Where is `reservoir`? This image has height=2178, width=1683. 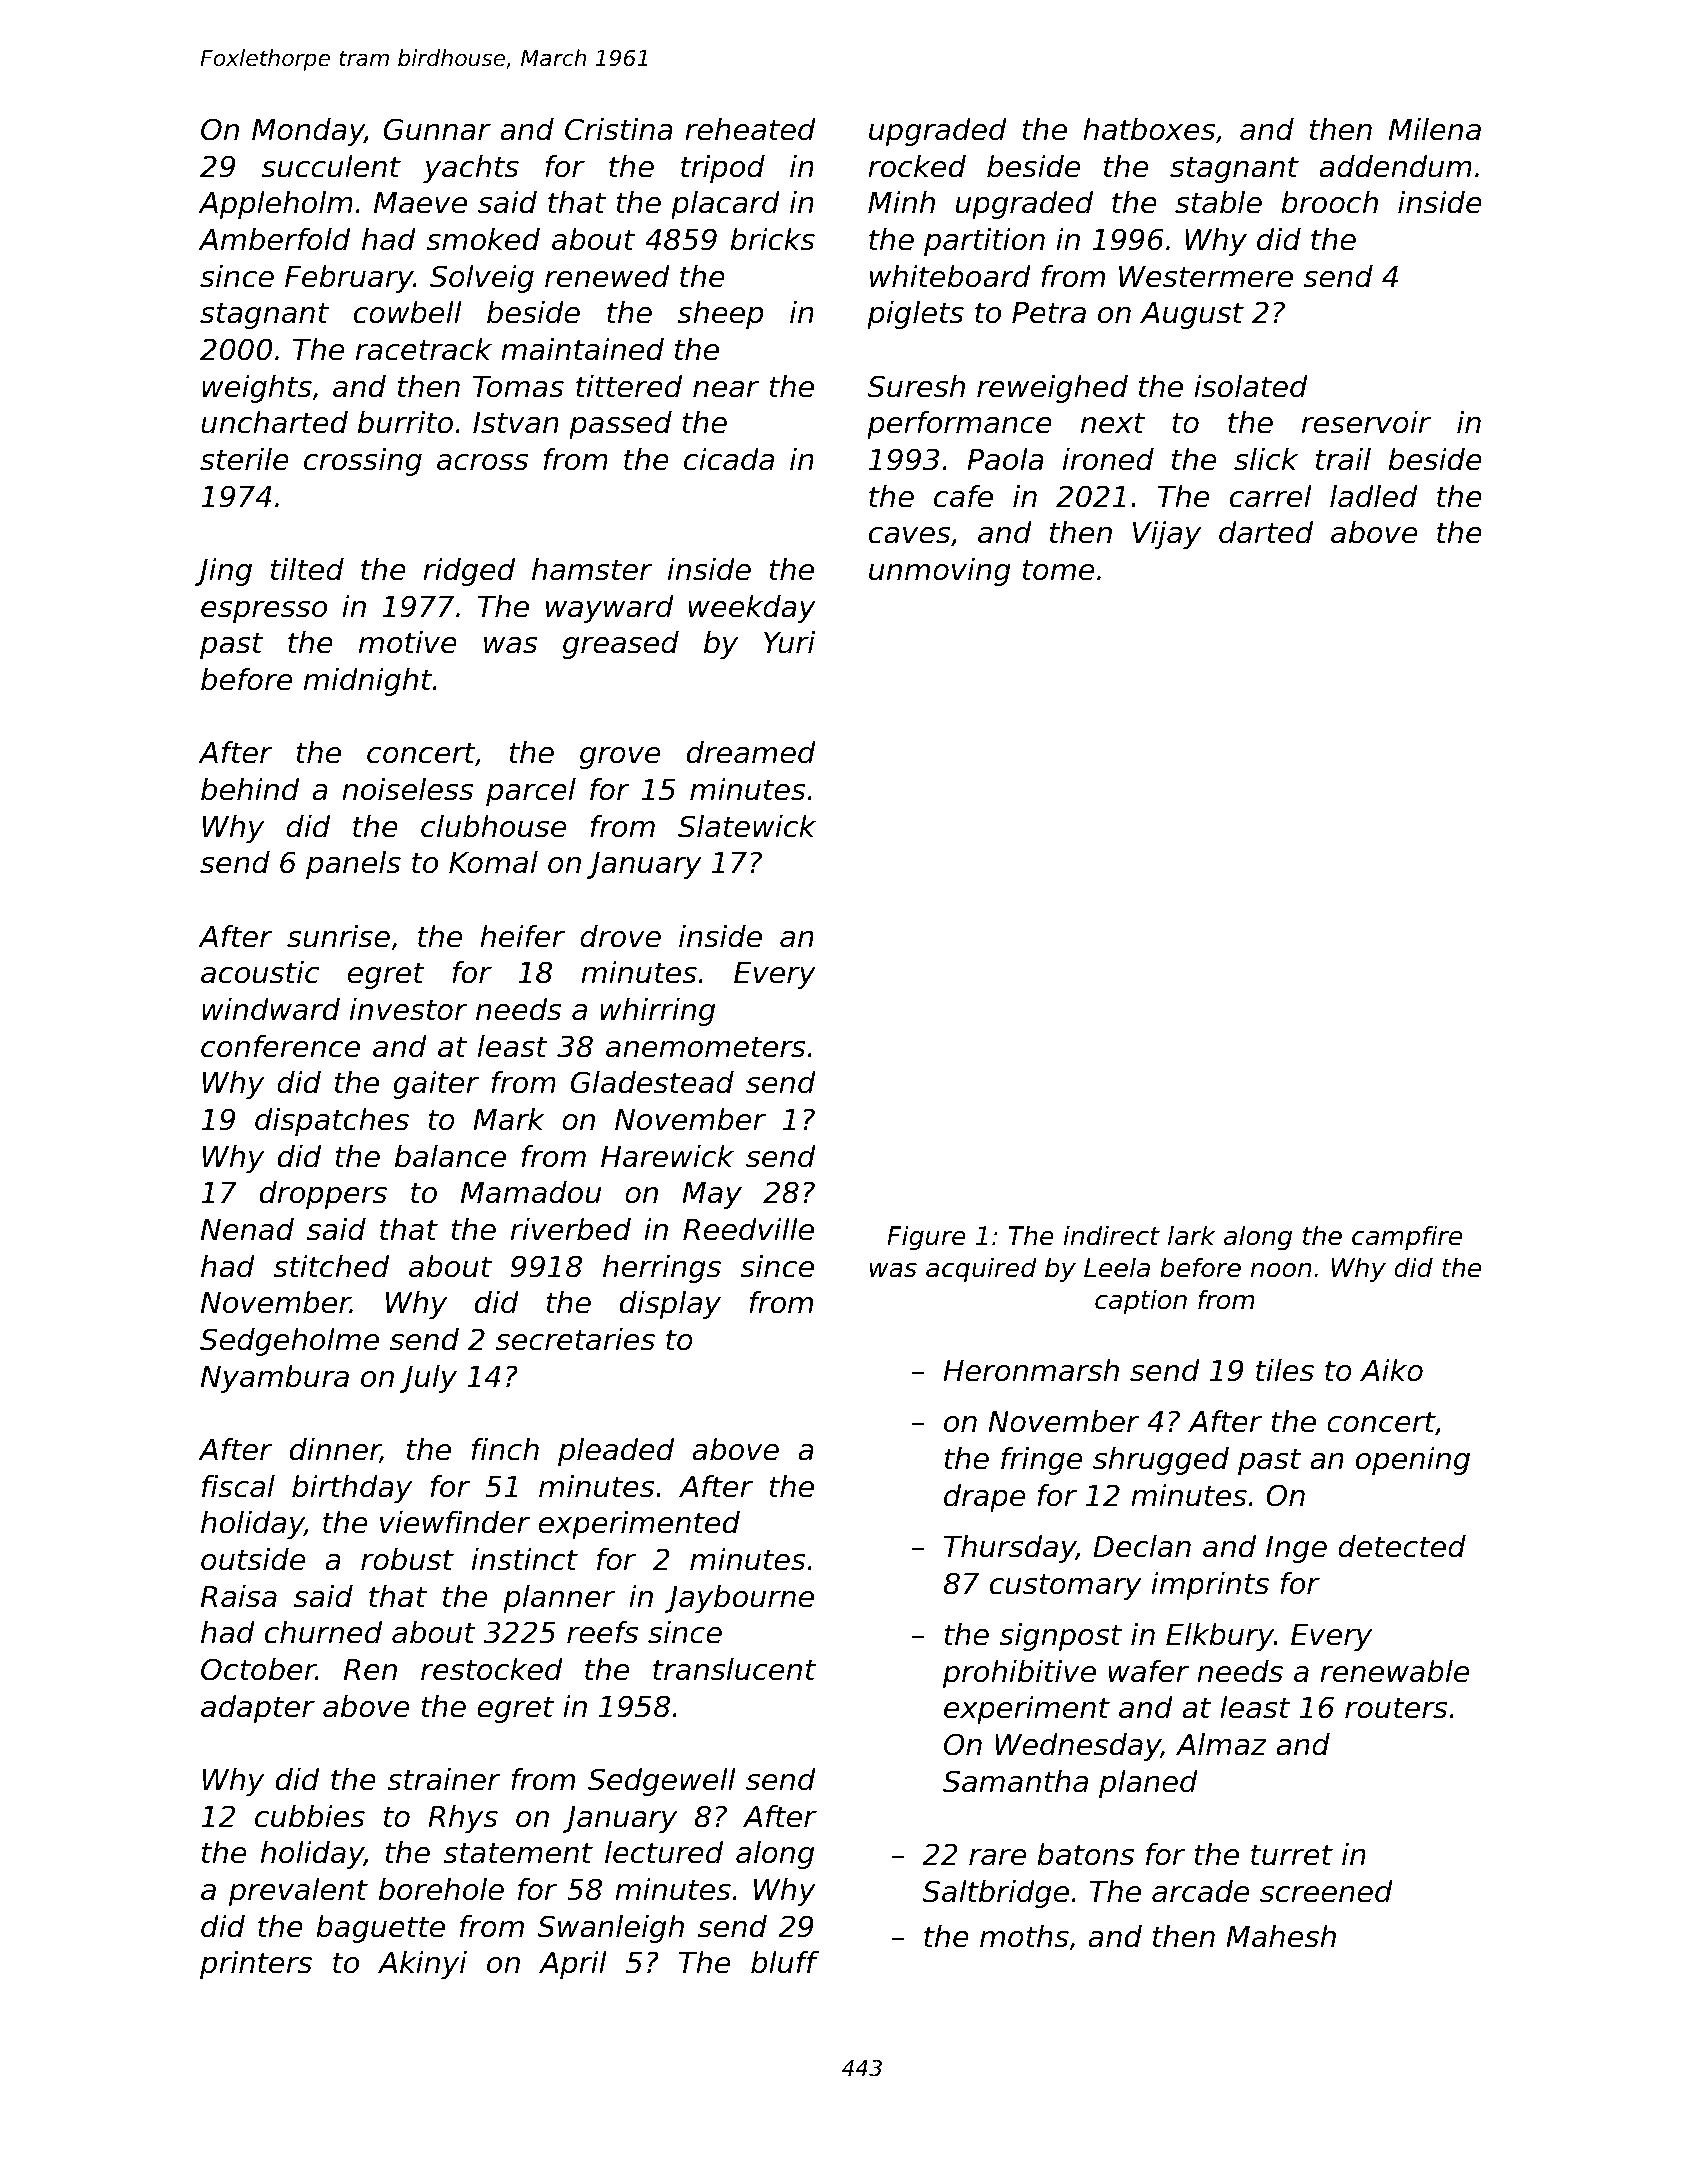
reservoir is located at coordinates (1366, 422).
